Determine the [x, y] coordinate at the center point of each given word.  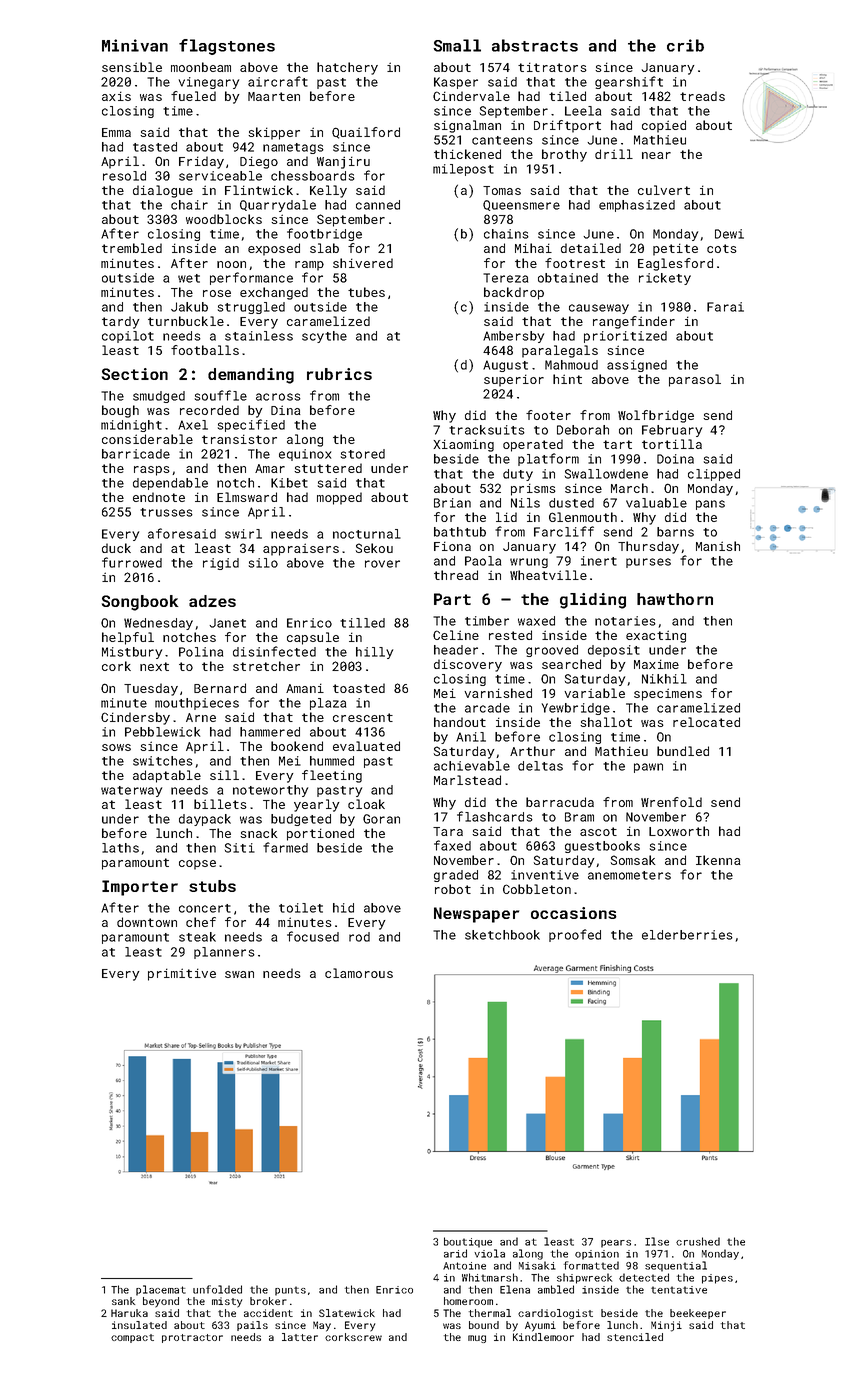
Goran [381, 819]
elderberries [687, 935]
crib [685, 45]
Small [457, 45]
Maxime [656, 664]
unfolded [217, 1289]
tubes [366, 292]
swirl [243, 534]
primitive [182, 974]
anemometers [629, 875]
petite [675, 249]
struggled [251, 308]
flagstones [227, 47]
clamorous [359, 973]
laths [120, 848]
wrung [529, 563]
